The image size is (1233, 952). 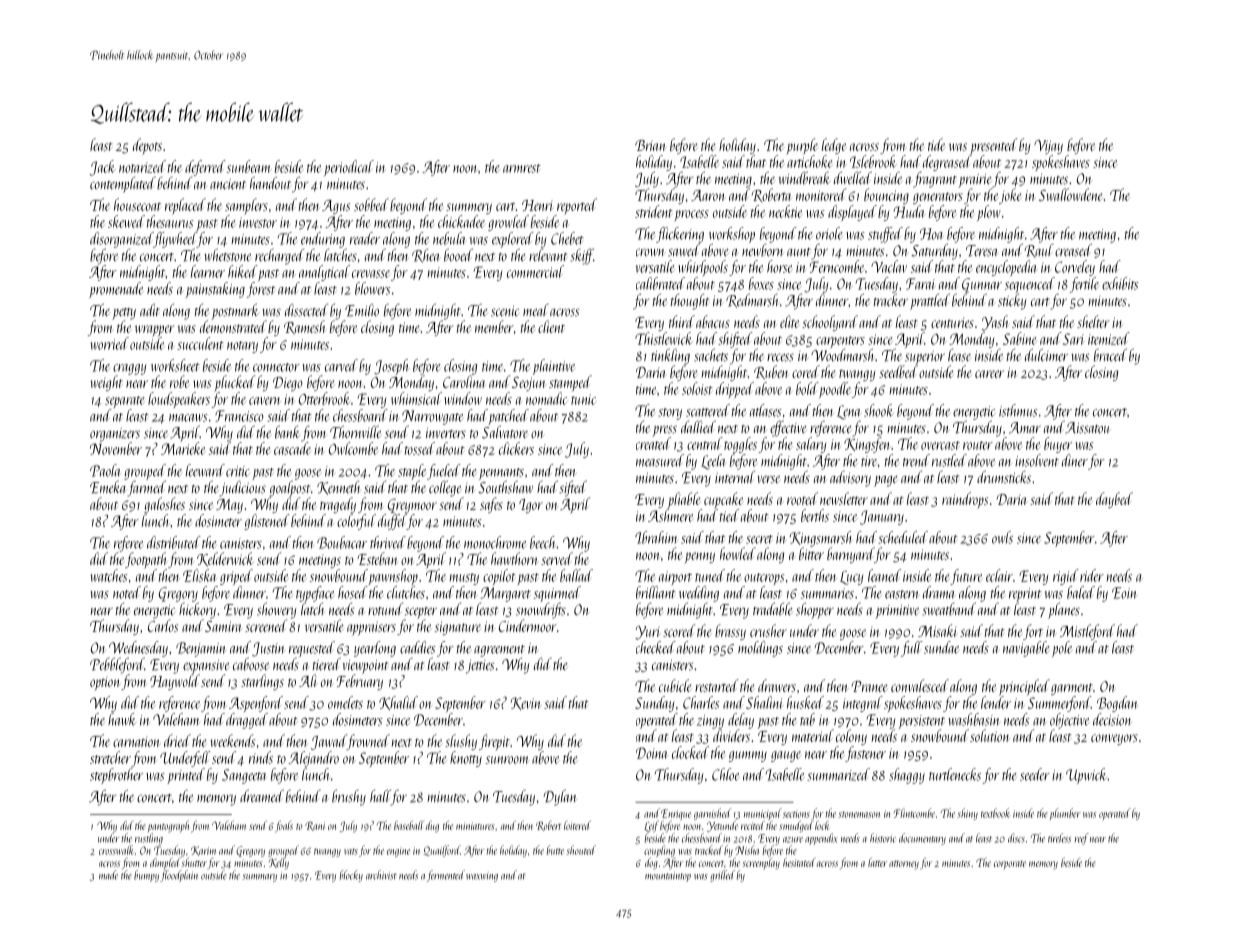 I want to click on snowdrifts, so click(x=541, y=611).
